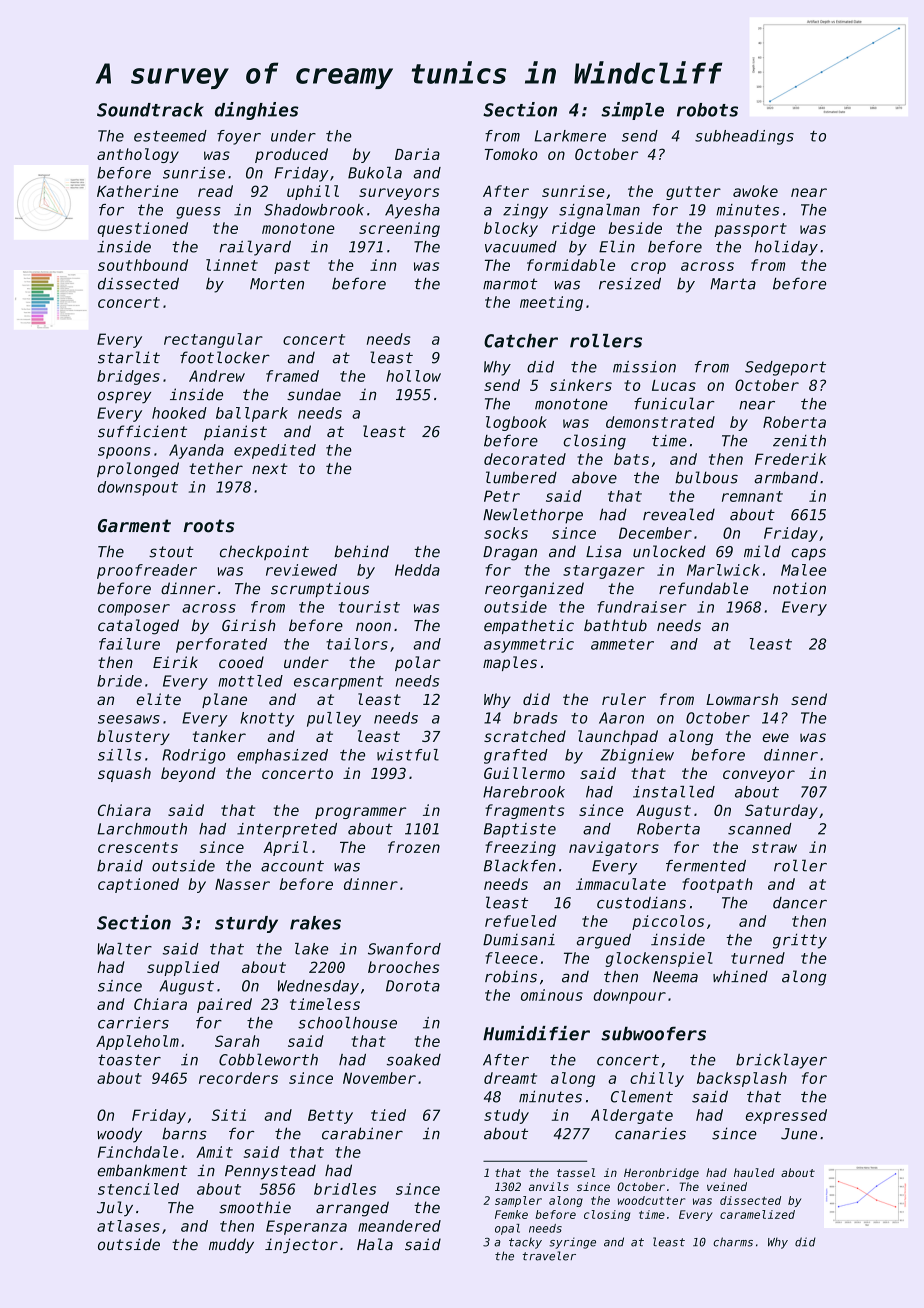 The height and width of the screenshot is (1308, 924). Describe the element at coordinates (291, 155) in the screenshot. I see `produced` at that location.
